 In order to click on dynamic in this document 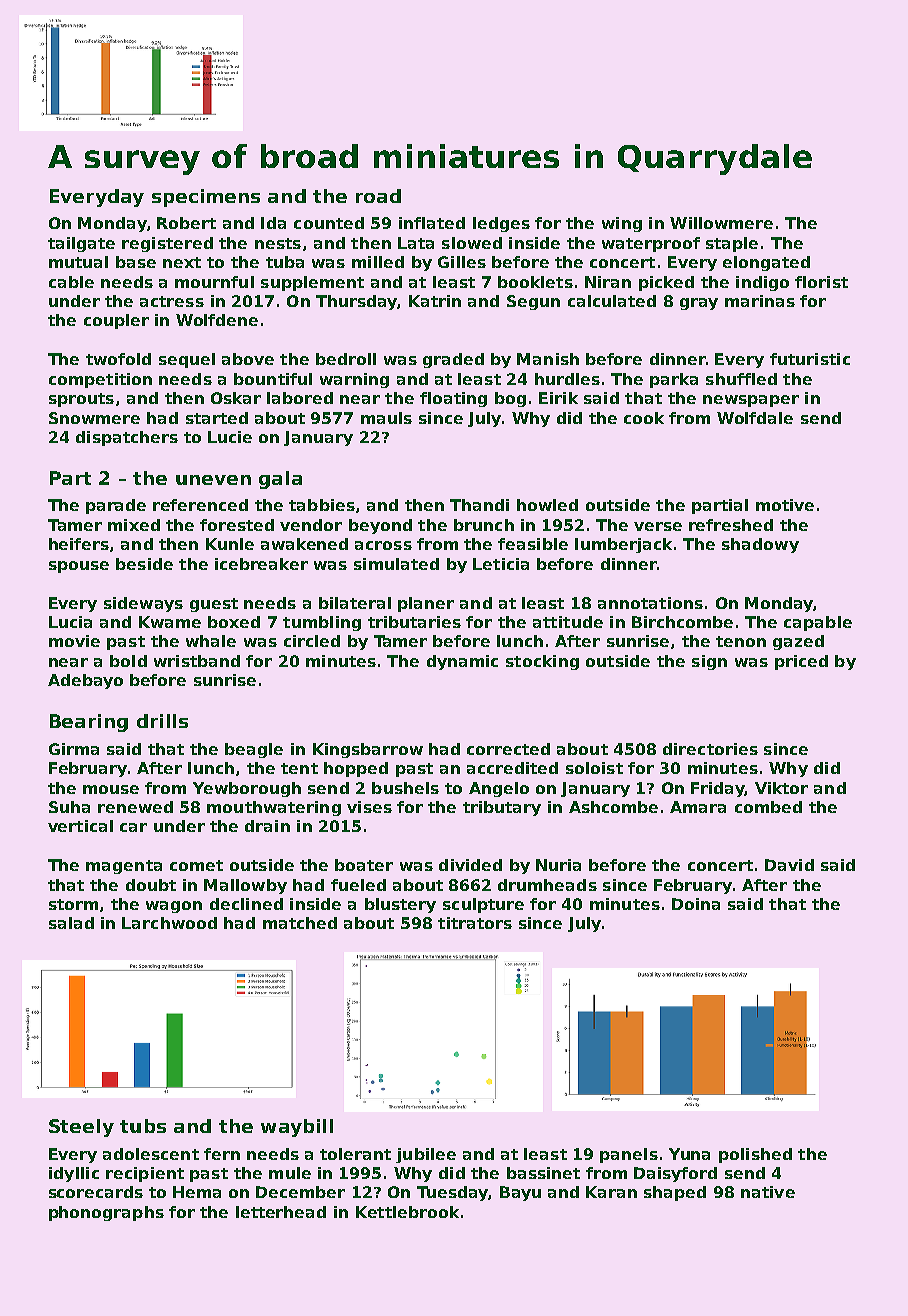, I will do `click(462, 662)`.
